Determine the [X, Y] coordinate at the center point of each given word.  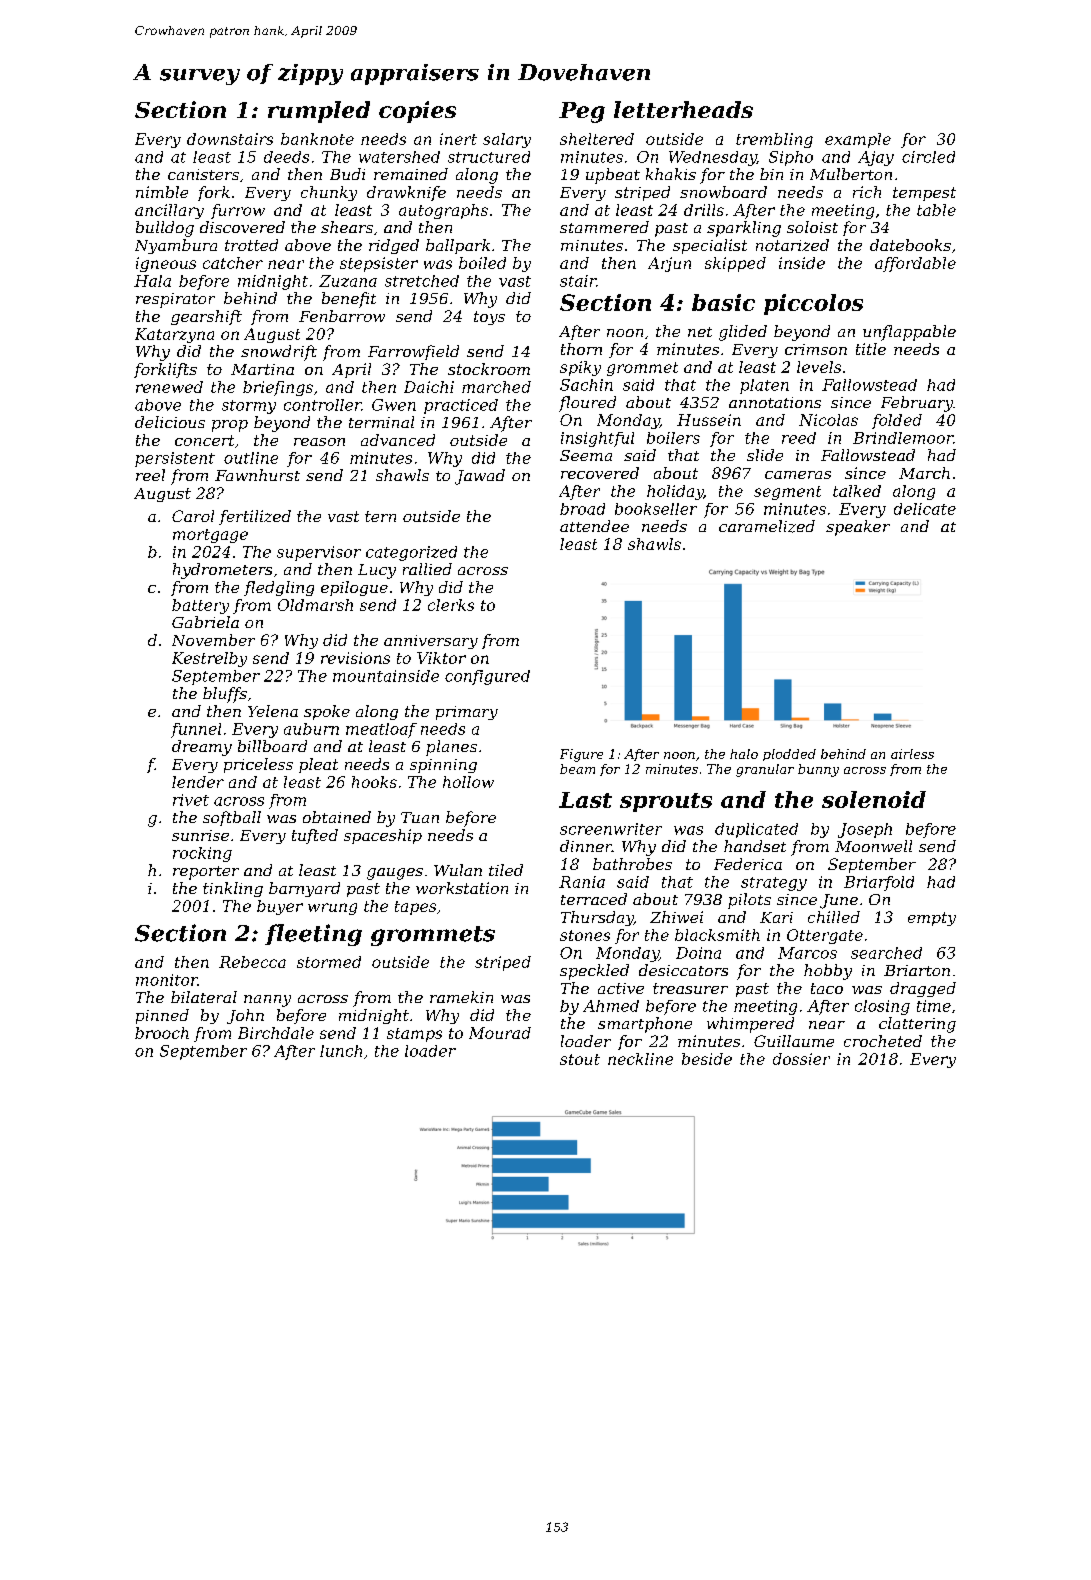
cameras [798, 475]
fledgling [279, 588]
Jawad [480, 477]
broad [582, 509]
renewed [169, 387]
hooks [374, 782]
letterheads [683, 109]
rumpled [319, 112]
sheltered [597, 139]
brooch [162, 1033]
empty [932, 919]
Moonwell [873, 846]
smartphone [645, 1025]
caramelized [767, 526]
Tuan [420, 817]
